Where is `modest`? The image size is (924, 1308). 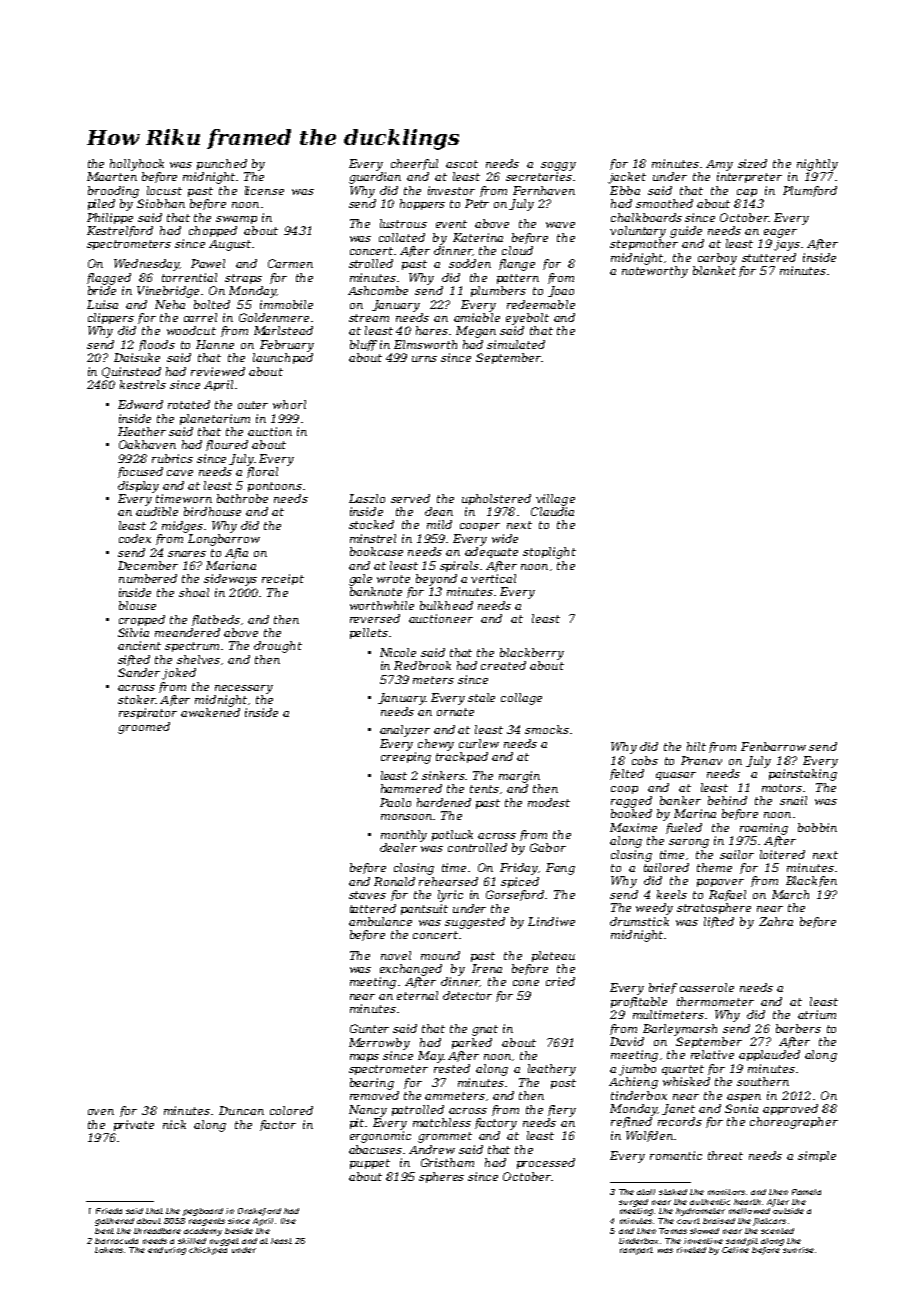 modest is located at coordinates (549, 802).
